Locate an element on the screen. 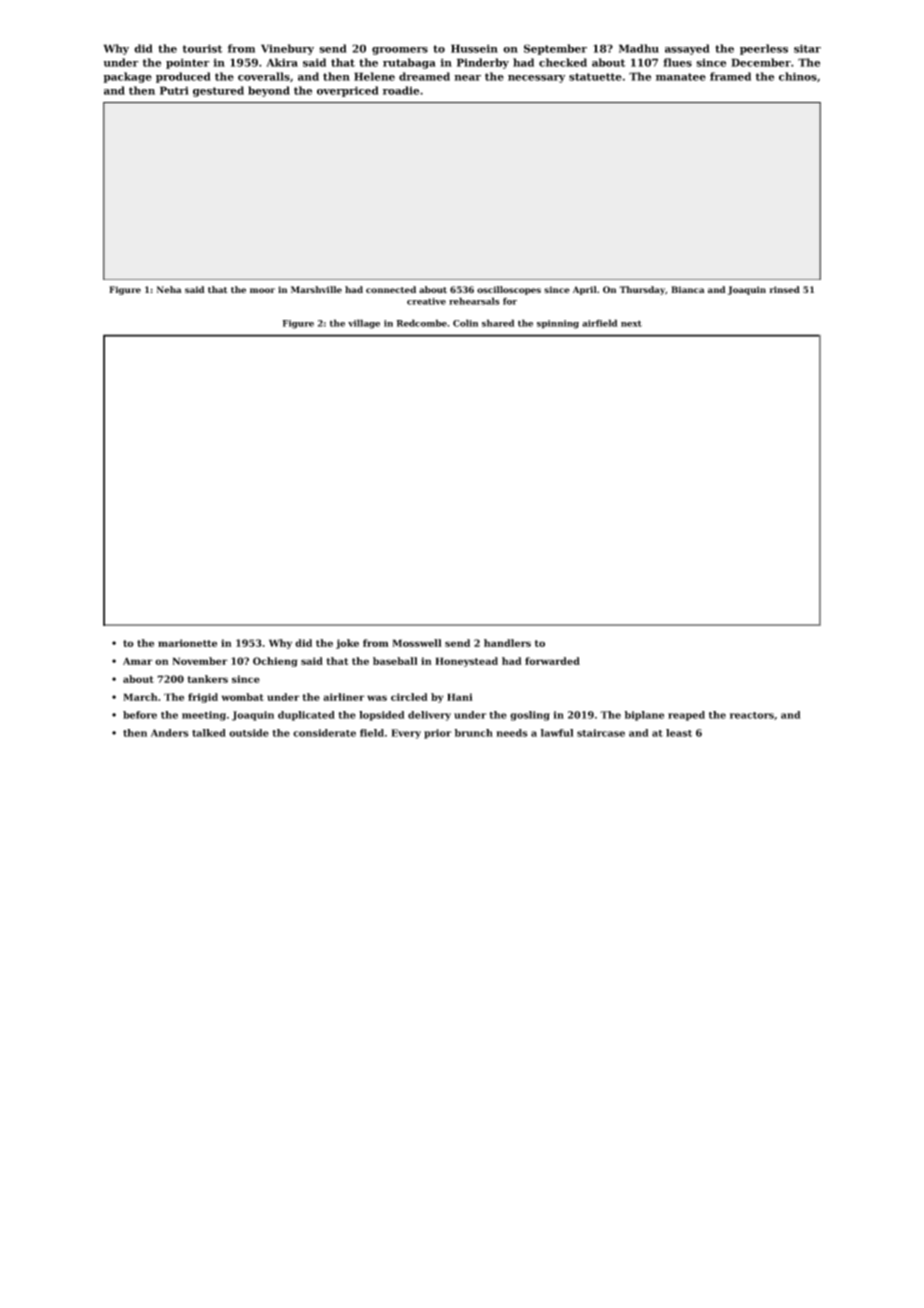 This screenshot has height=1308, width=924. marionette is located at coordinates (187, 643).
